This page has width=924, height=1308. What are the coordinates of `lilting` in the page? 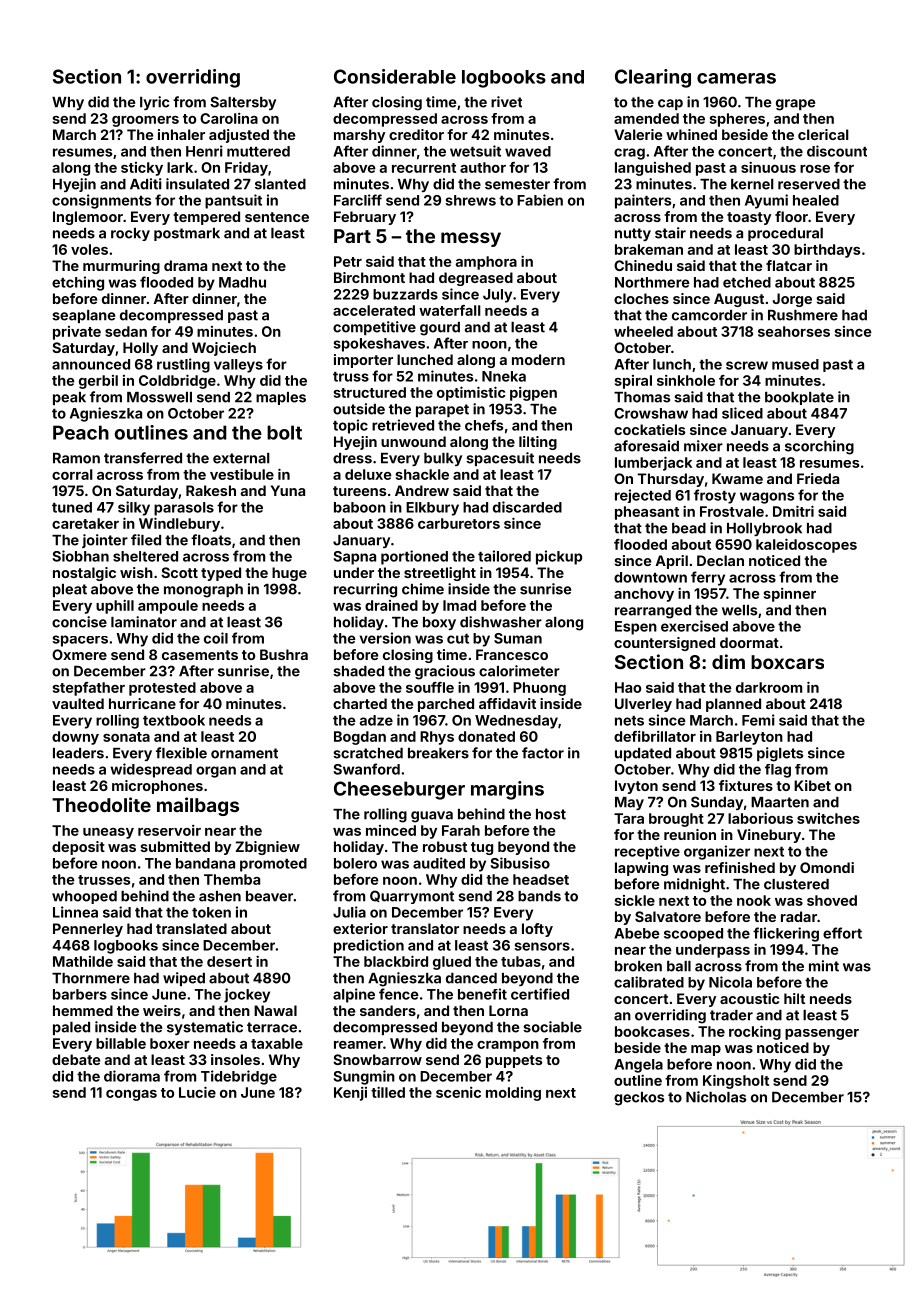 It's located at (538, 443).
